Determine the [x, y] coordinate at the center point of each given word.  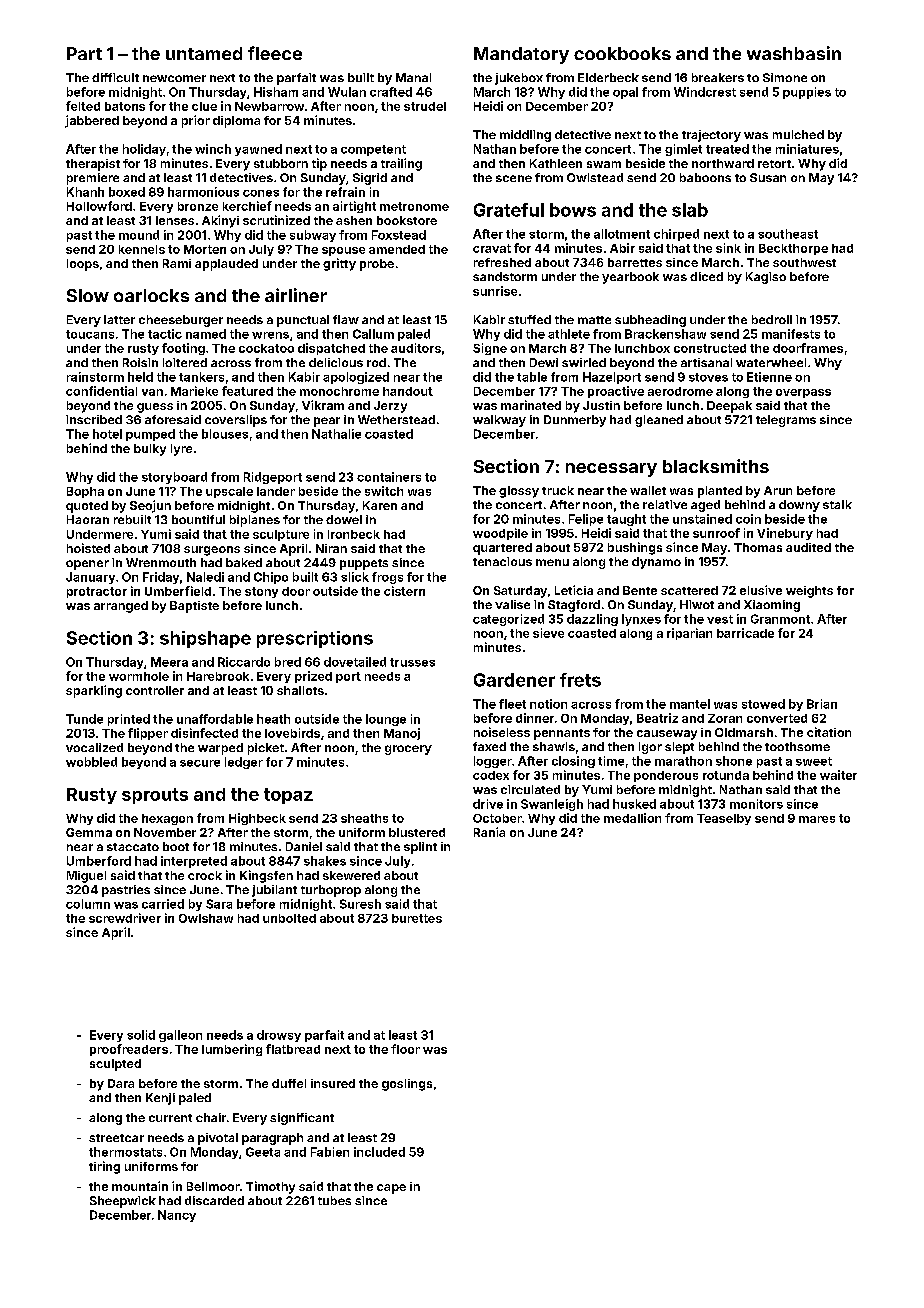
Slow [88, 295]
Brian [822, 704]
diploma [236, 122]
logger [493, 762]
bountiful [198, 519]
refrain [345, 192]
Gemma [89, 832]
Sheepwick [123, 1202]
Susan [768, 177]
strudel [425, 106]
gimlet [683, 150]
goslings [407, 1085]
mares [817, 819]
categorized [508, 620]
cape [391, 1189]
